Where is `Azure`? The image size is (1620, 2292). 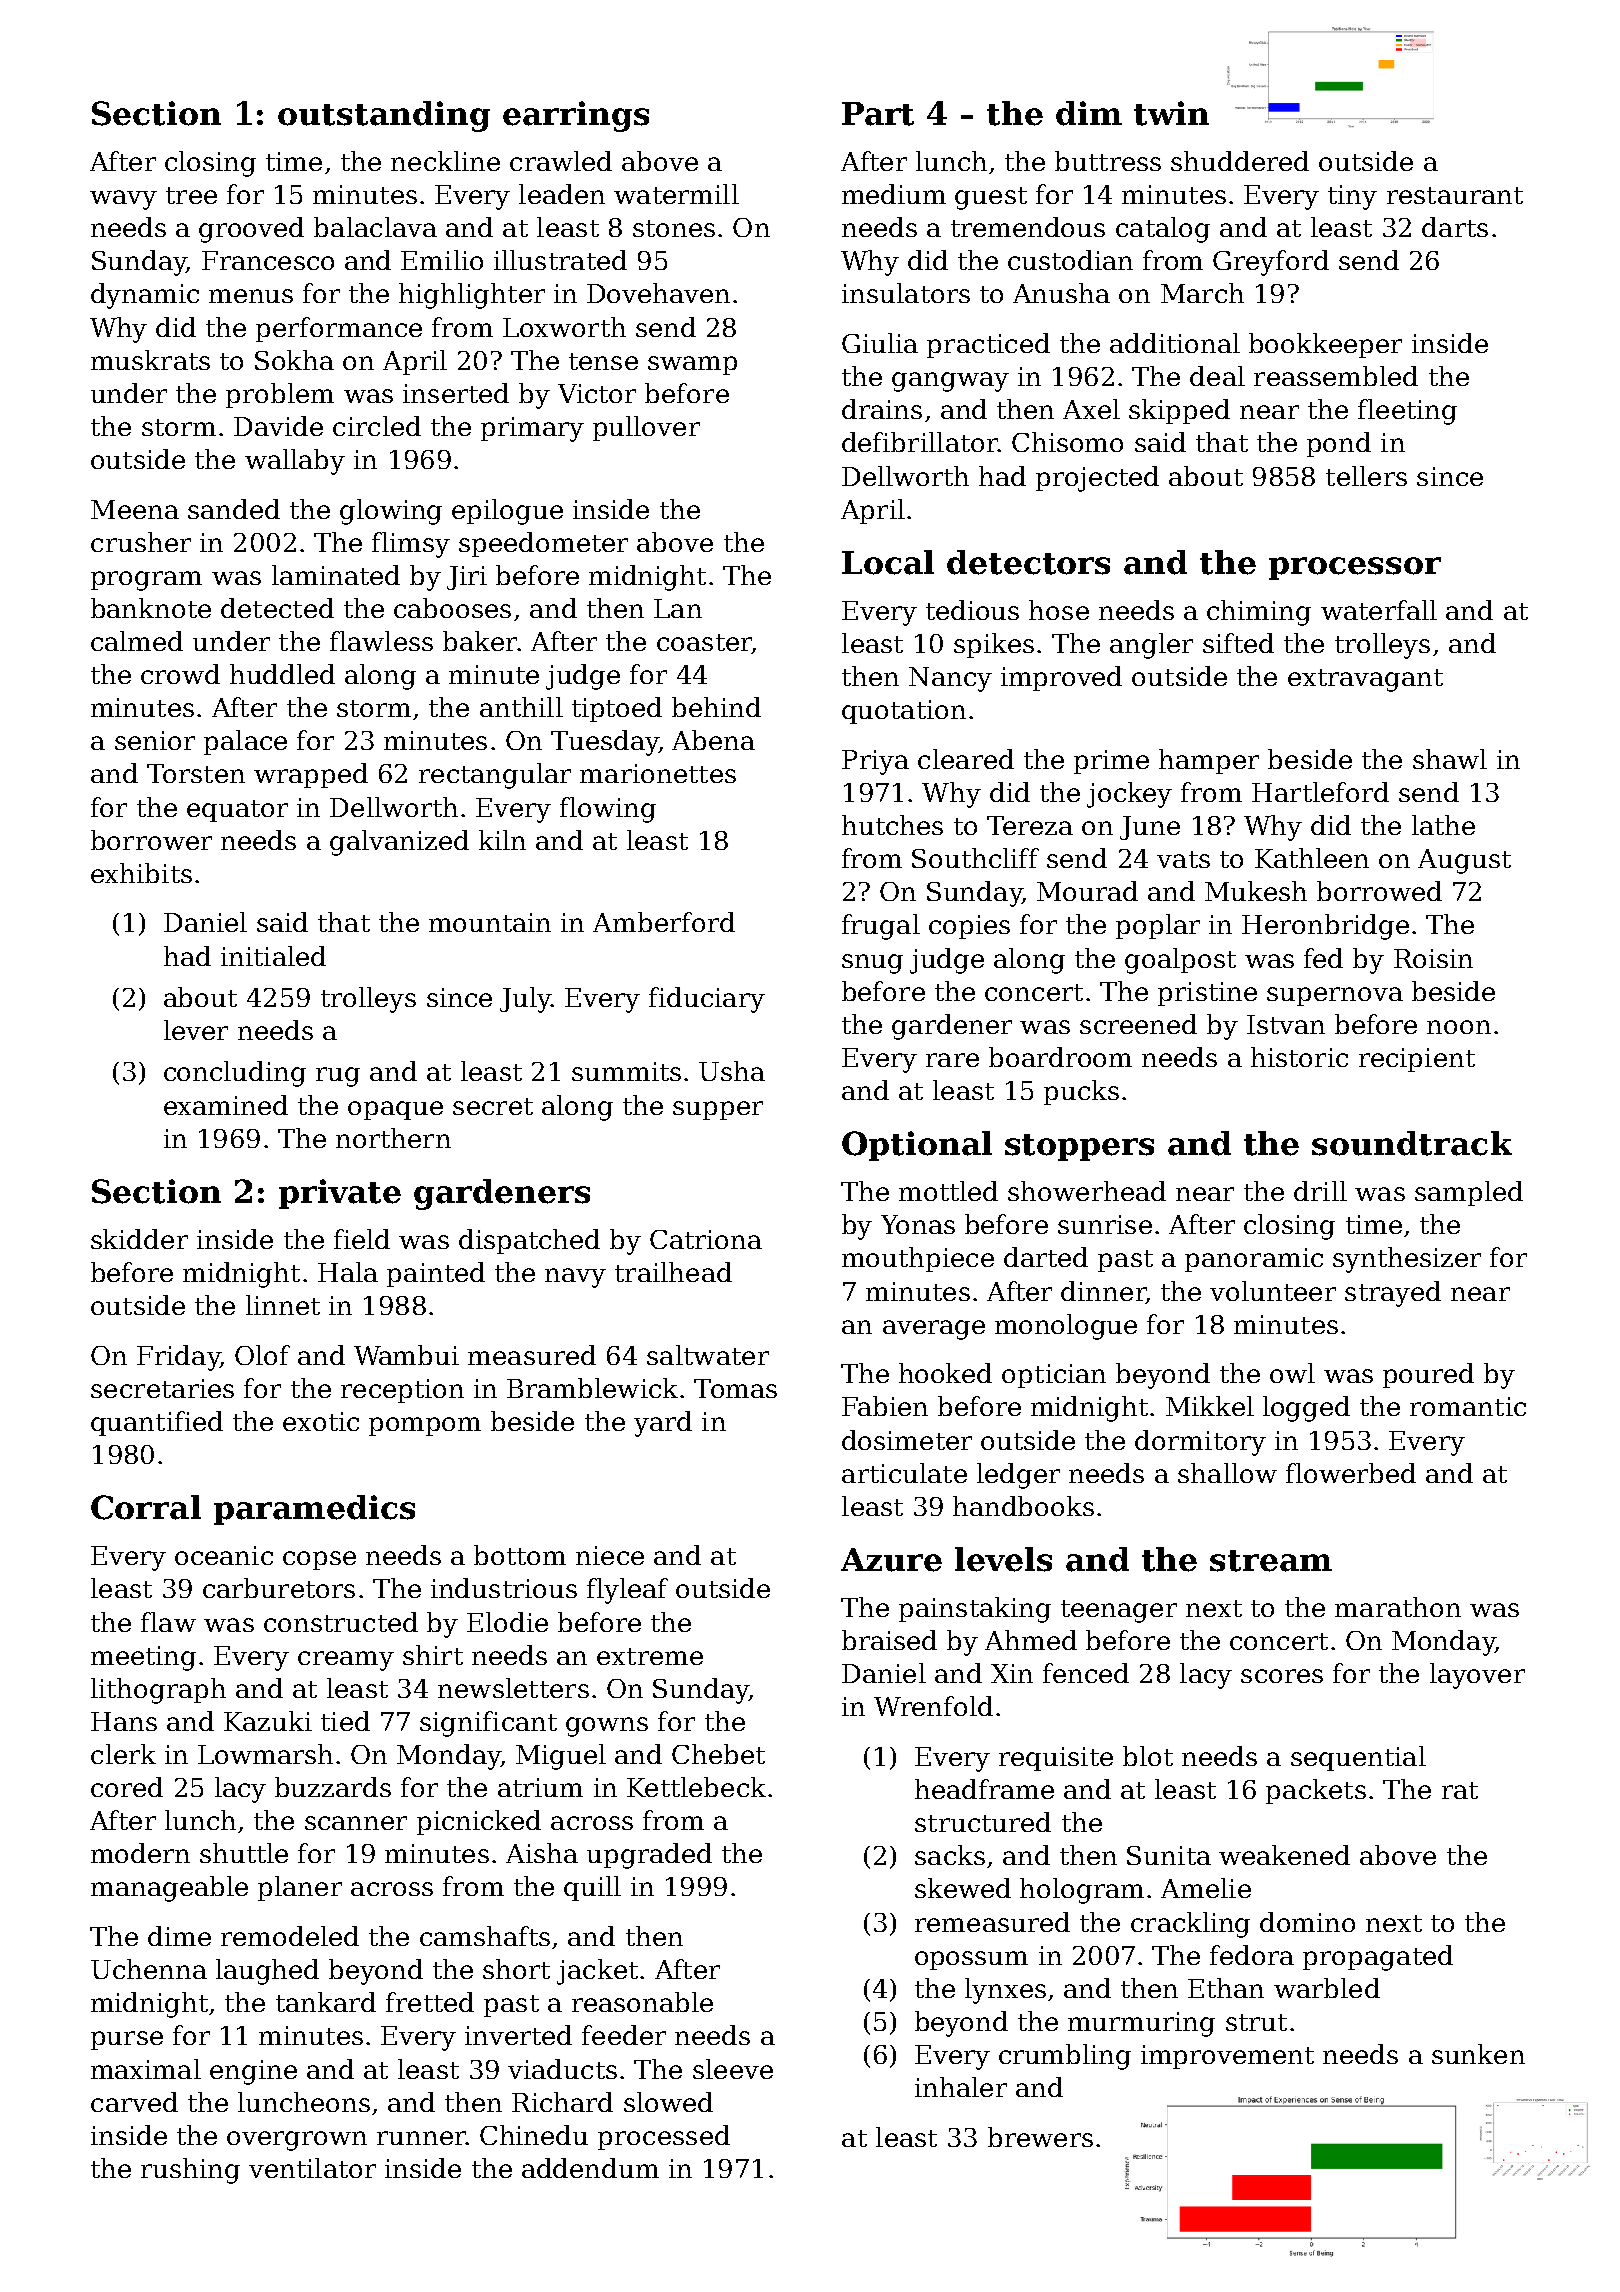
Azure is located at coordinates (891, 1560).
